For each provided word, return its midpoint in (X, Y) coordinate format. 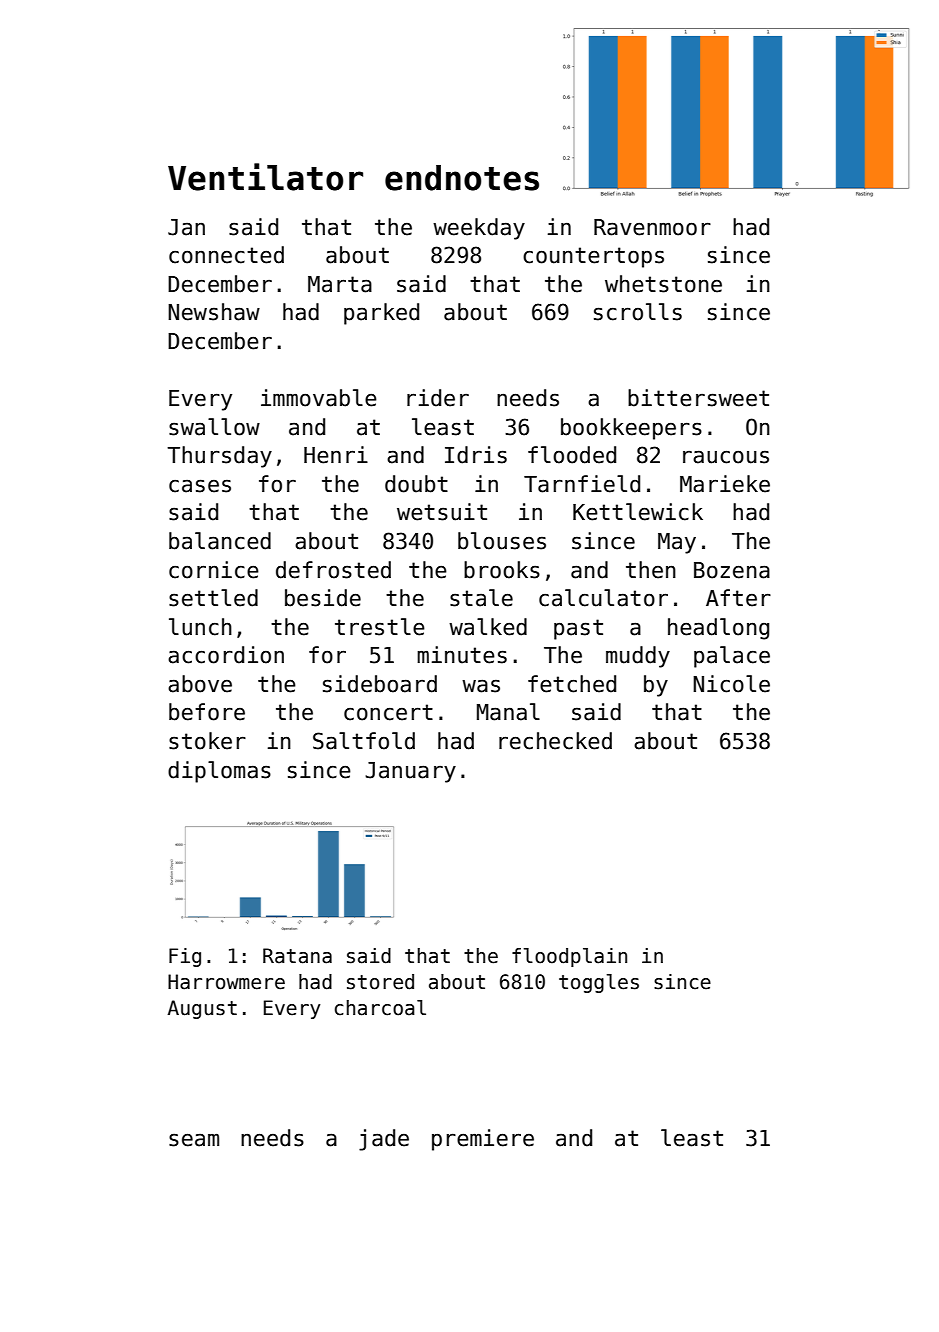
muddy (638, 657)
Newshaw (214, 312)
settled (213, 598)
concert (388, 712)
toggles (599, 983)
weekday (479, 229)
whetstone (663, 284)
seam (194, 1140)
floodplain (569, 957)
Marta (340, 284)
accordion (226, 655)
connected (226, 255)
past (578, 629)
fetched (572, 684)
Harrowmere (226, 982)
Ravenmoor (652, 227)
